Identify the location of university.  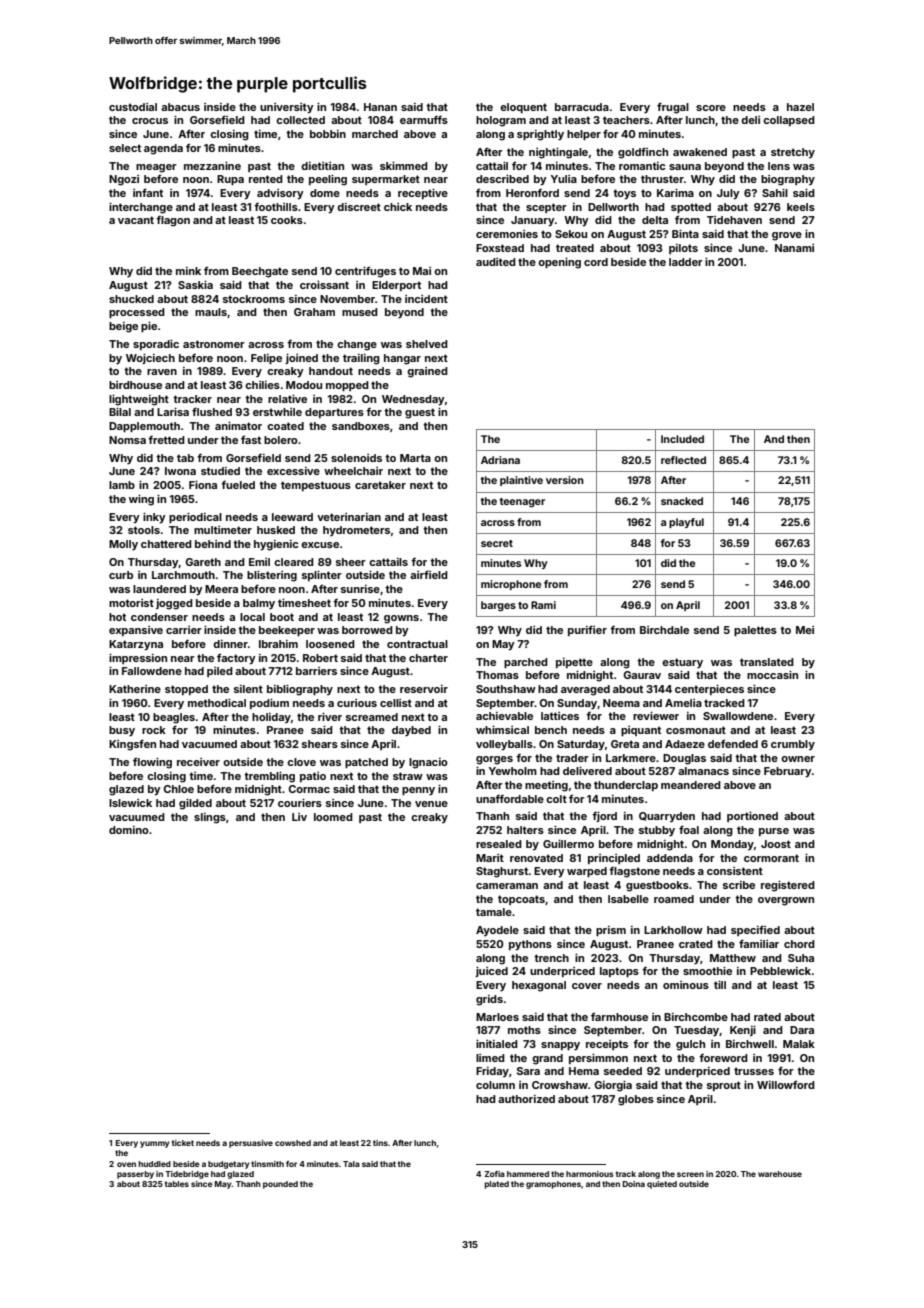
(287, 108).
